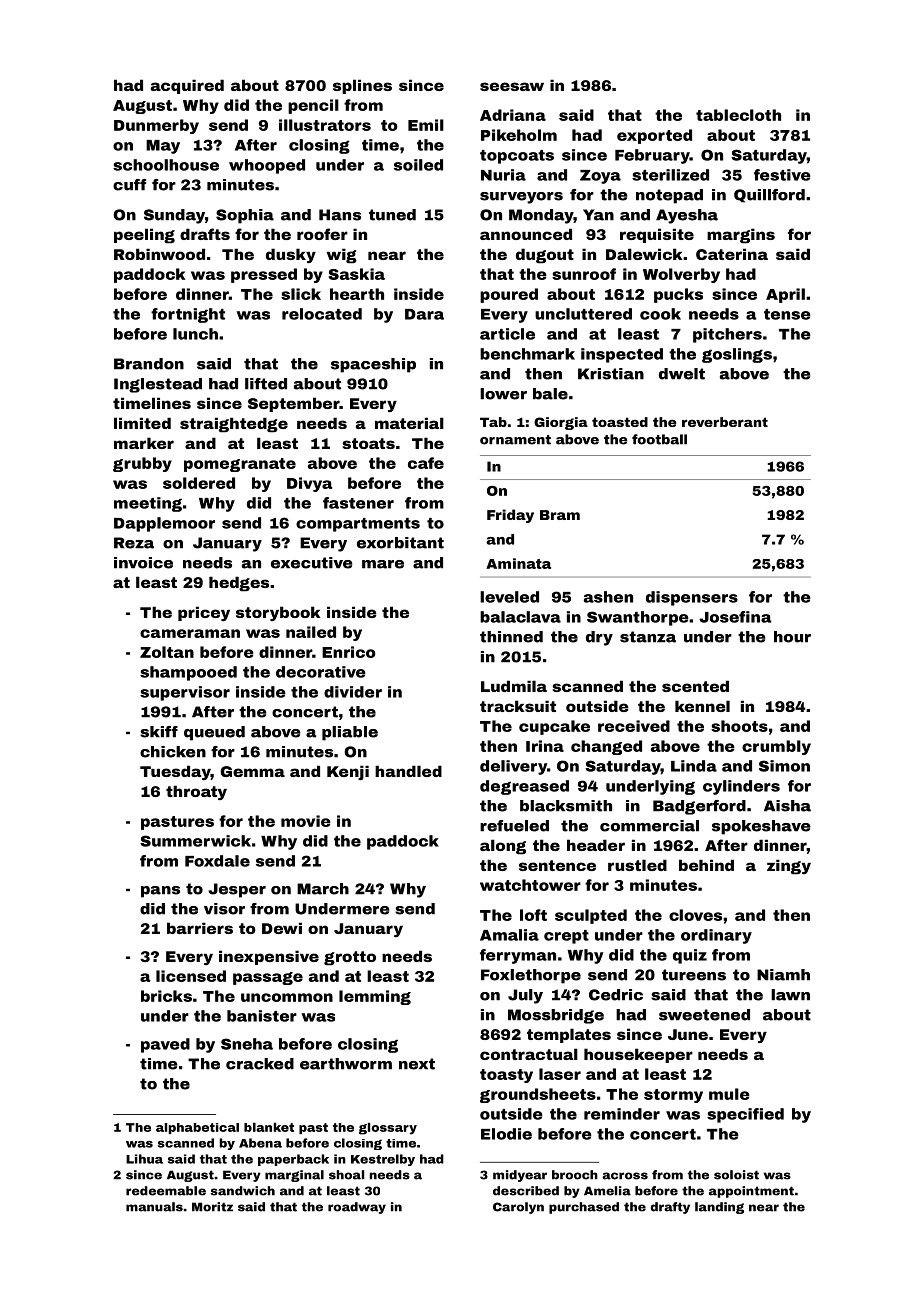  What do you see at coordinates (659, 439) in the screenshot?
I see `football` at bounding box center [659, 439].
